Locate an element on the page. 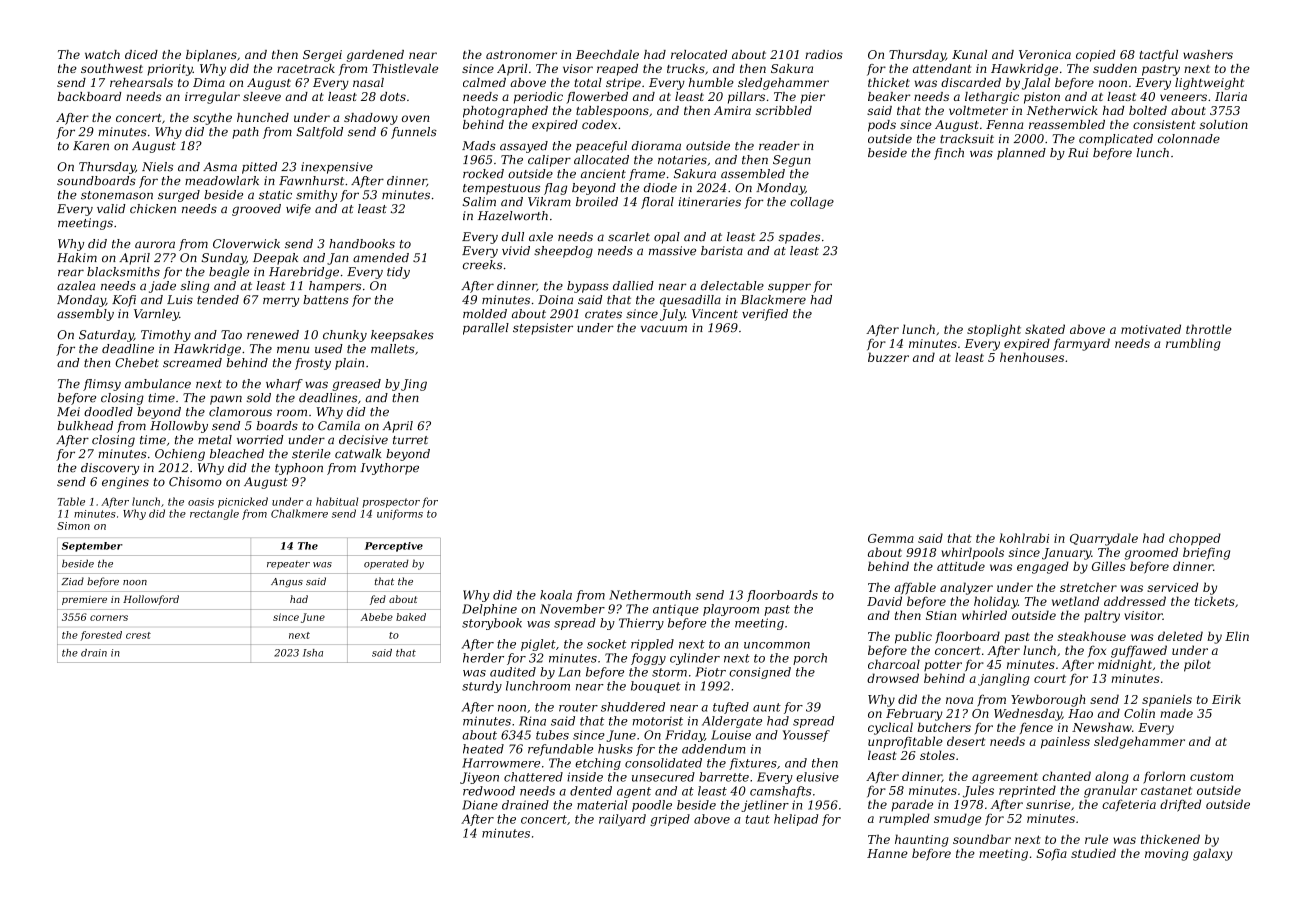 The image size is (1308, 924). supper is located at coordinates (789, 288).
